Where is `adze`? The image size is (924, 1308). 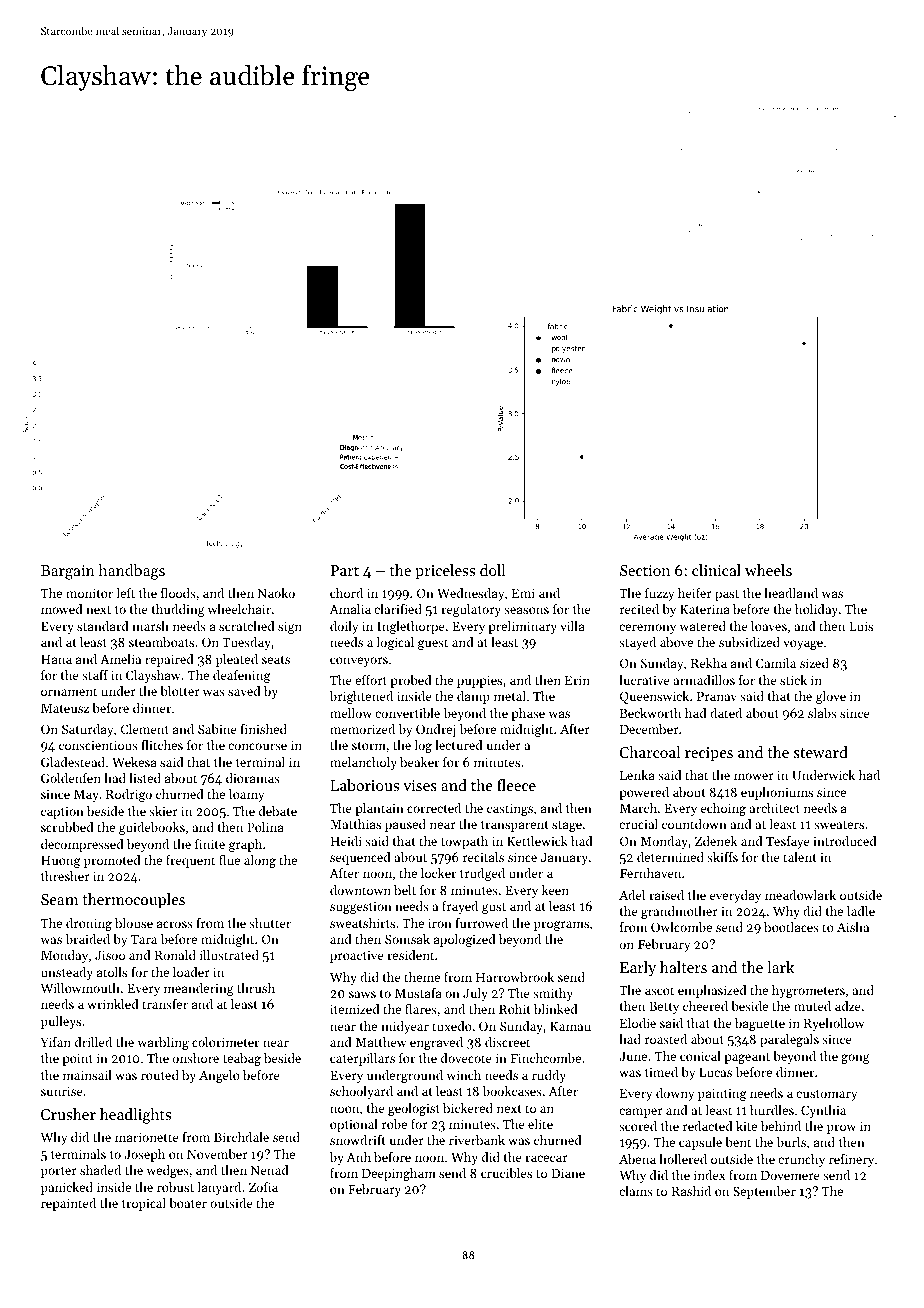
adze is located at coordinates (848, 1006).
